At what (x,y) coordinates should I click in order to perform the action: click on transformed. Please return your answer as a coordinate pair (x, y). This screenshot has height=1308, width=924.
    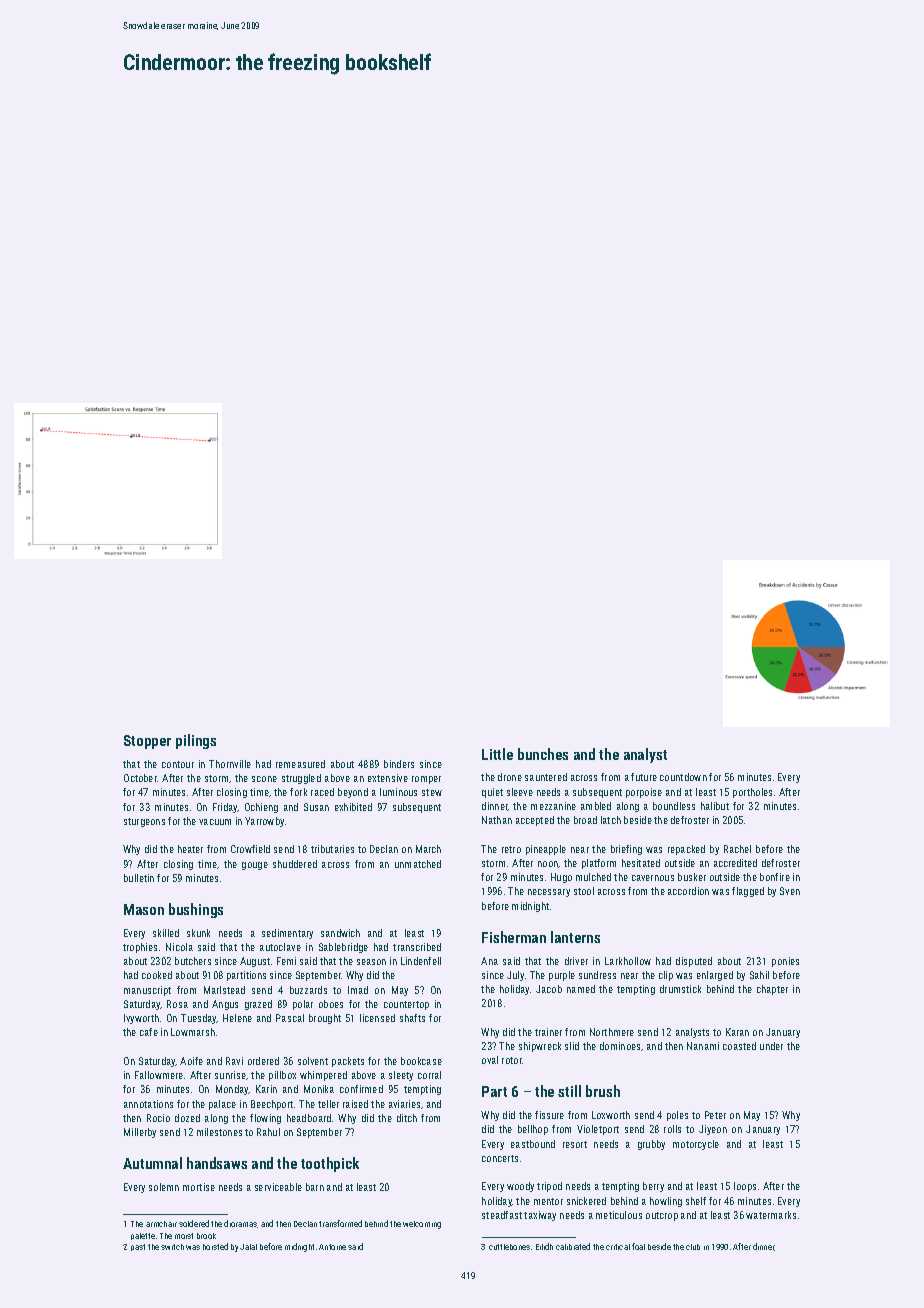
    Looking at the image, I should click on (340, 1223).
